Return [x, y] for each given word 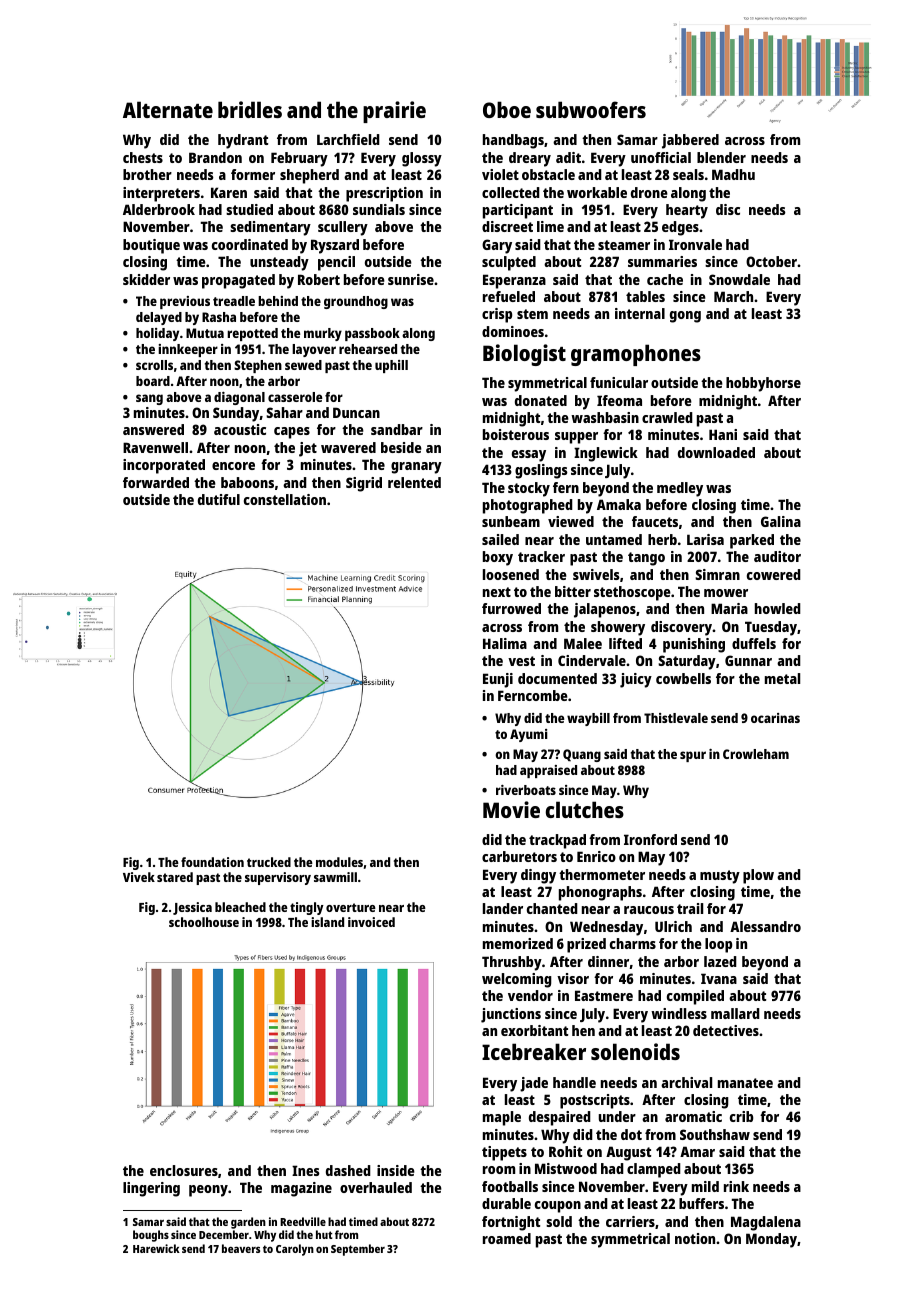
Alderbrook [159, 209]
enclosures [184, 1170]
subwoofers [591, 109]
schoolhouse [204, 922]
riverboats [526, 790]
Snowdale [739, 279]
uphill [391, 366]
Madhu [733, 174]
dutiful [219, 499]
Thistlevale [676, 718]
